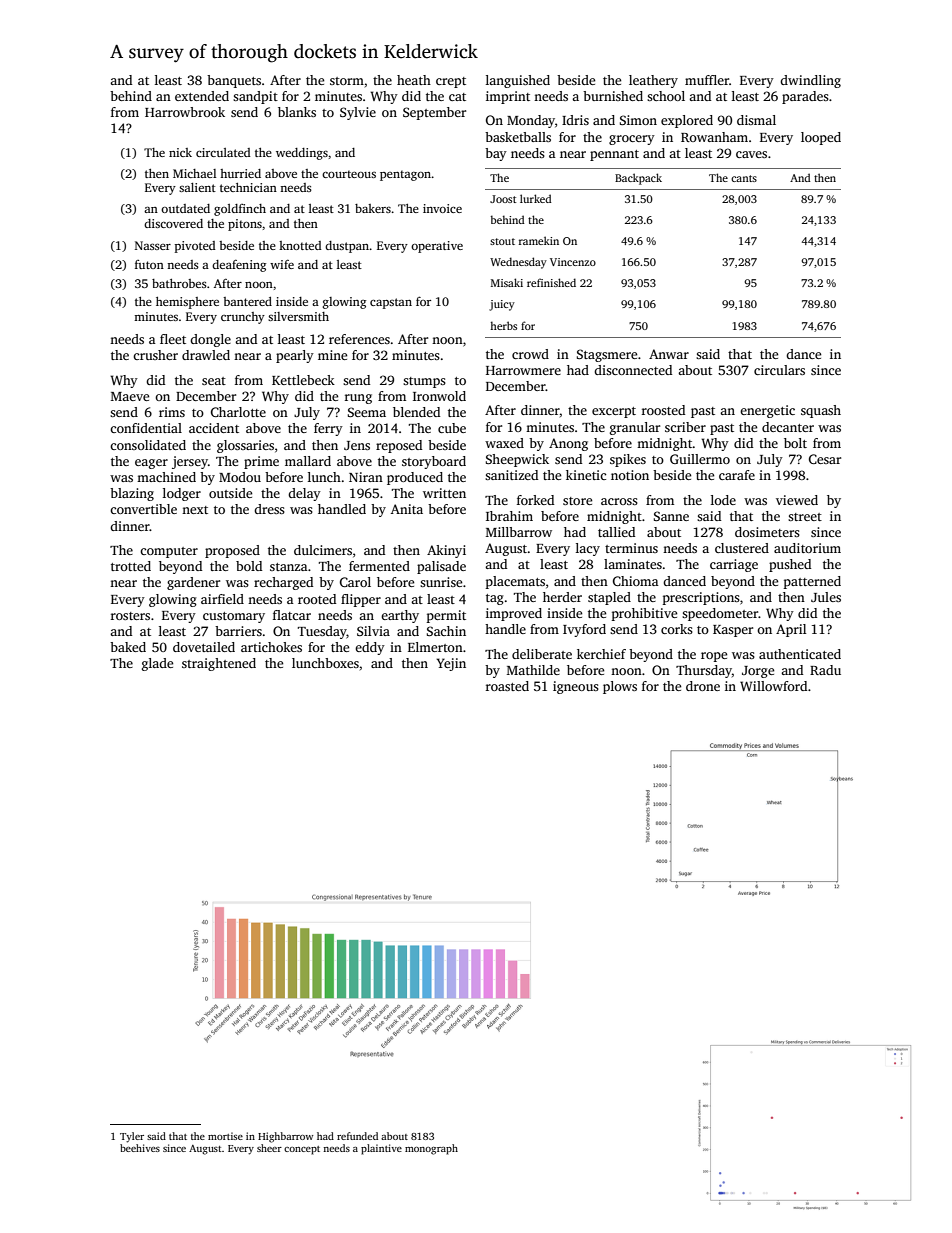 This screenshot has height=1233, width=952. Describe the element at coordinates (414, 80) in the screenshot. I see `heath` at that location.
